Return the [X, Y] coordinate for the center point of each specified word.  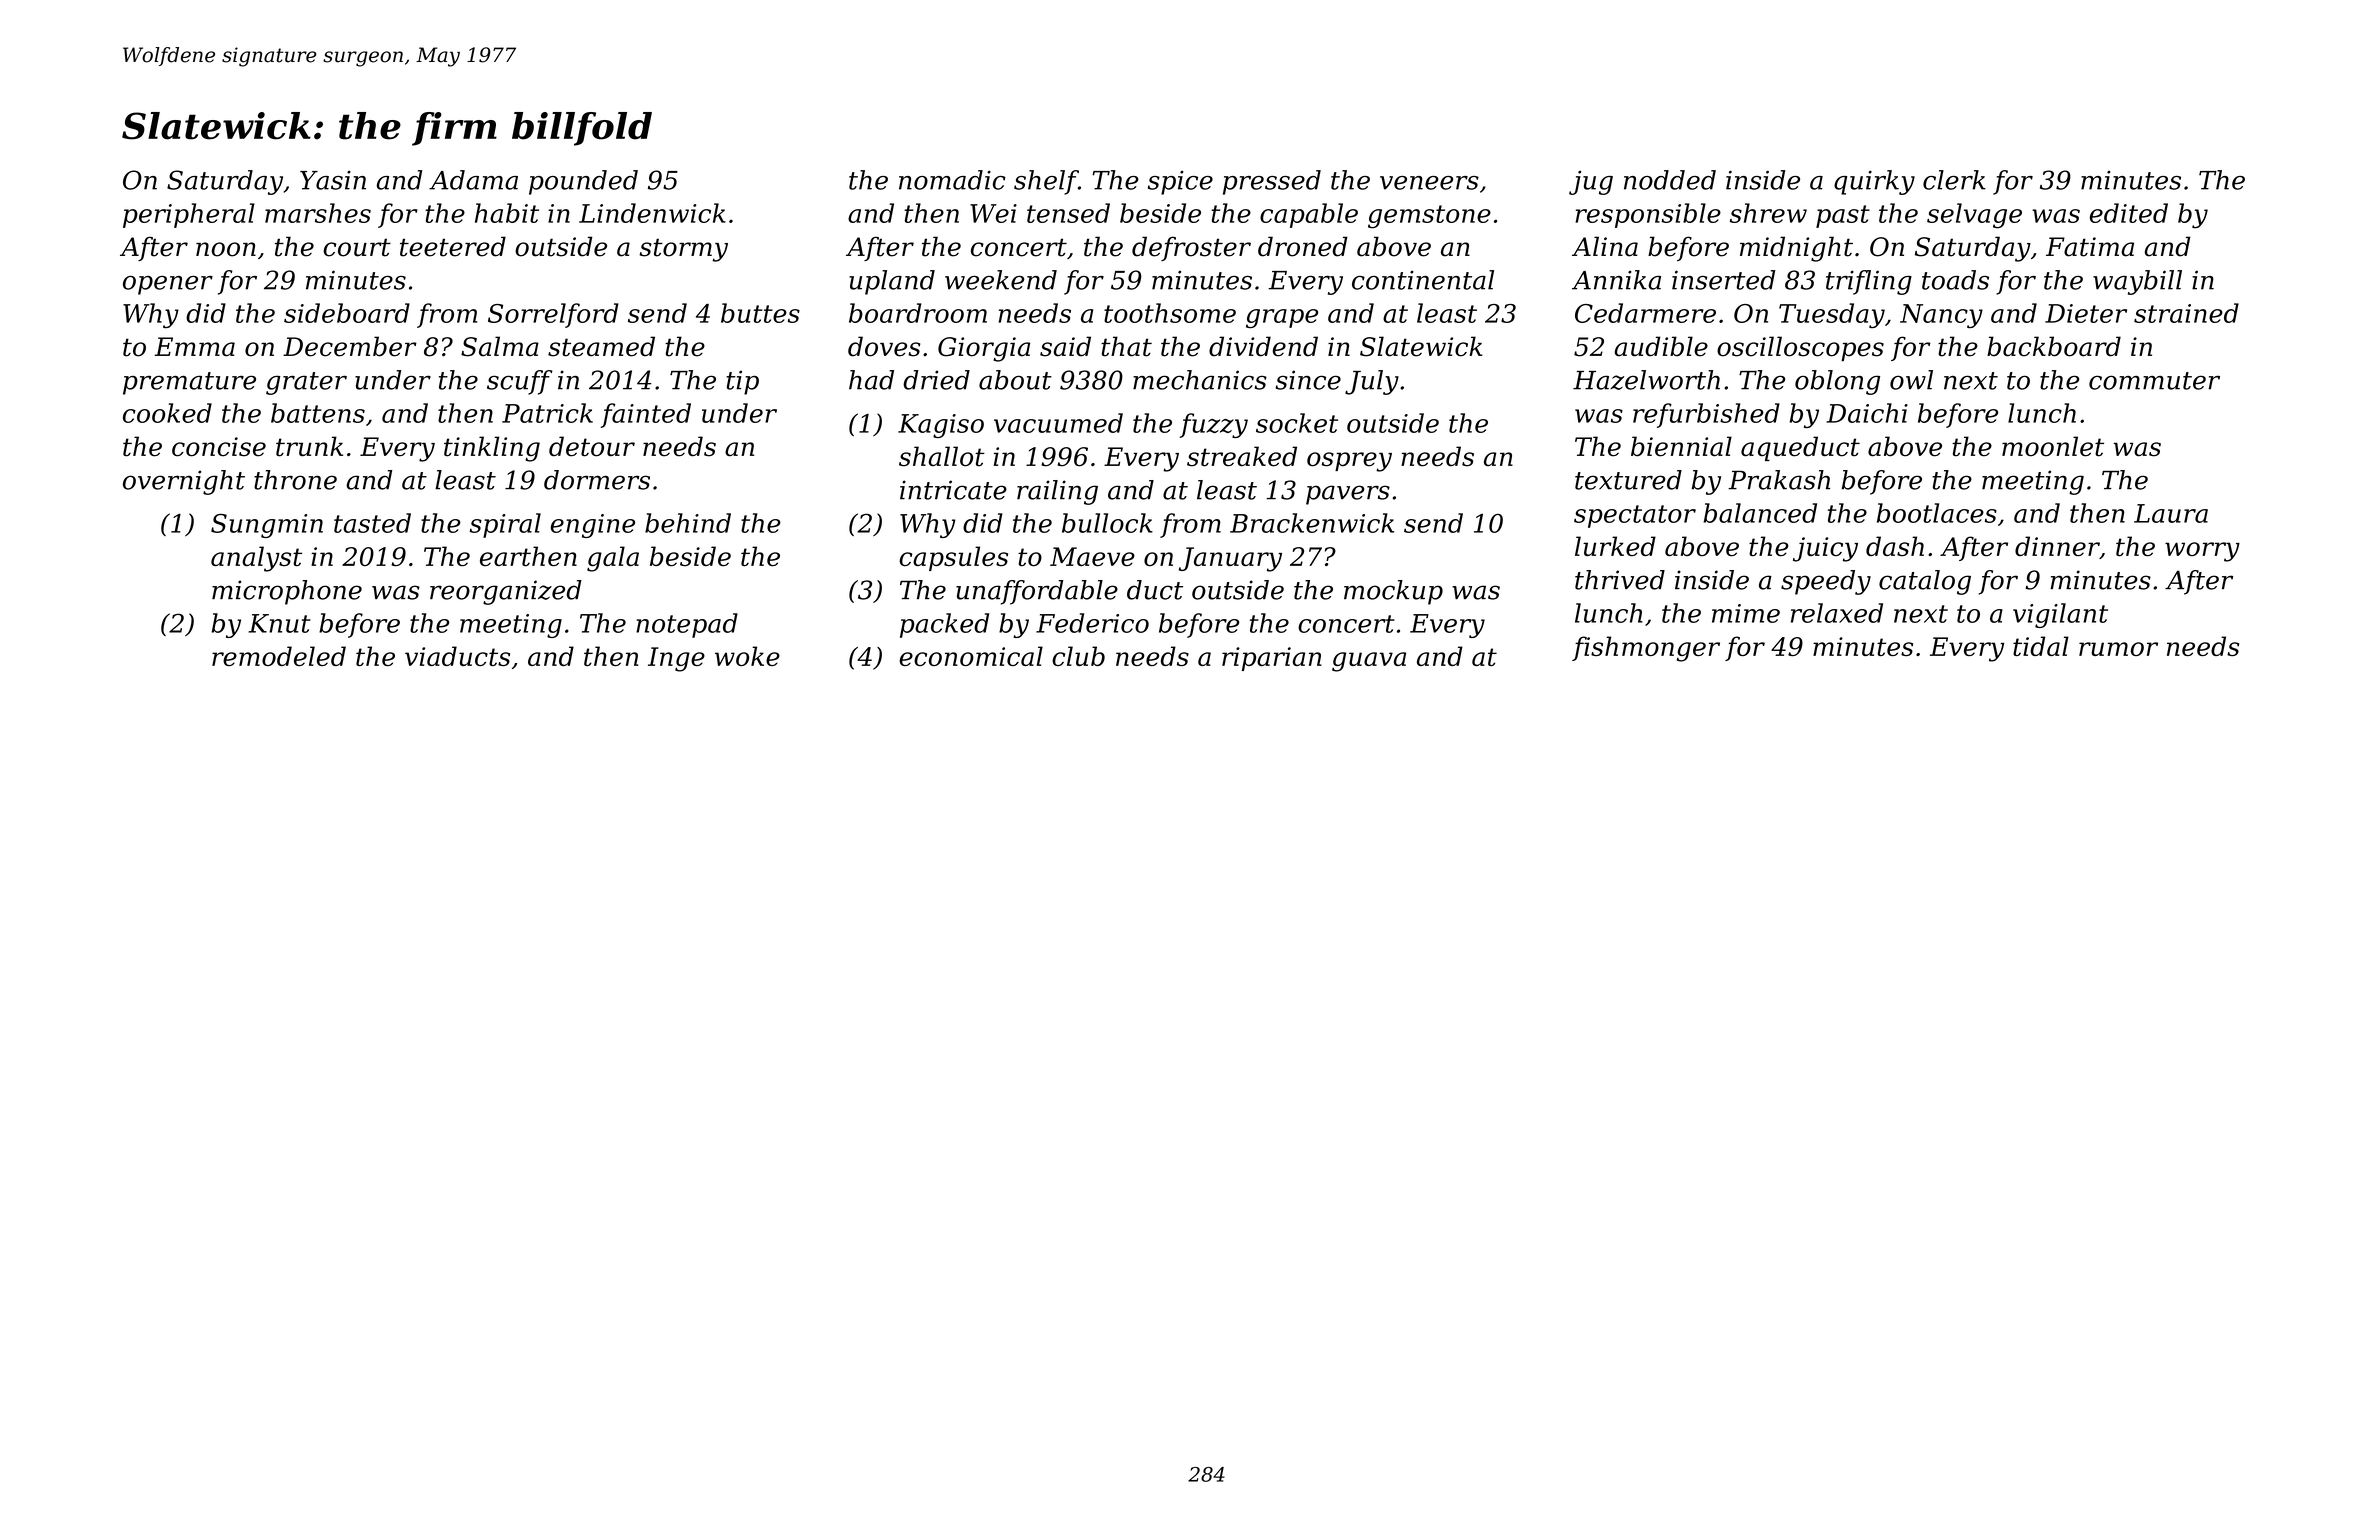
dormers [597, 480]
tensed [1068, 213]
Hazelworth [1646, 380]
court [357, 247]
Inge [676, 659]
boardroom [918, 313]
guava [1369, 662]
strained [2186, 313]
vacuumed [1058, 423]
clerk [1954, 180]
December [350, 346]
